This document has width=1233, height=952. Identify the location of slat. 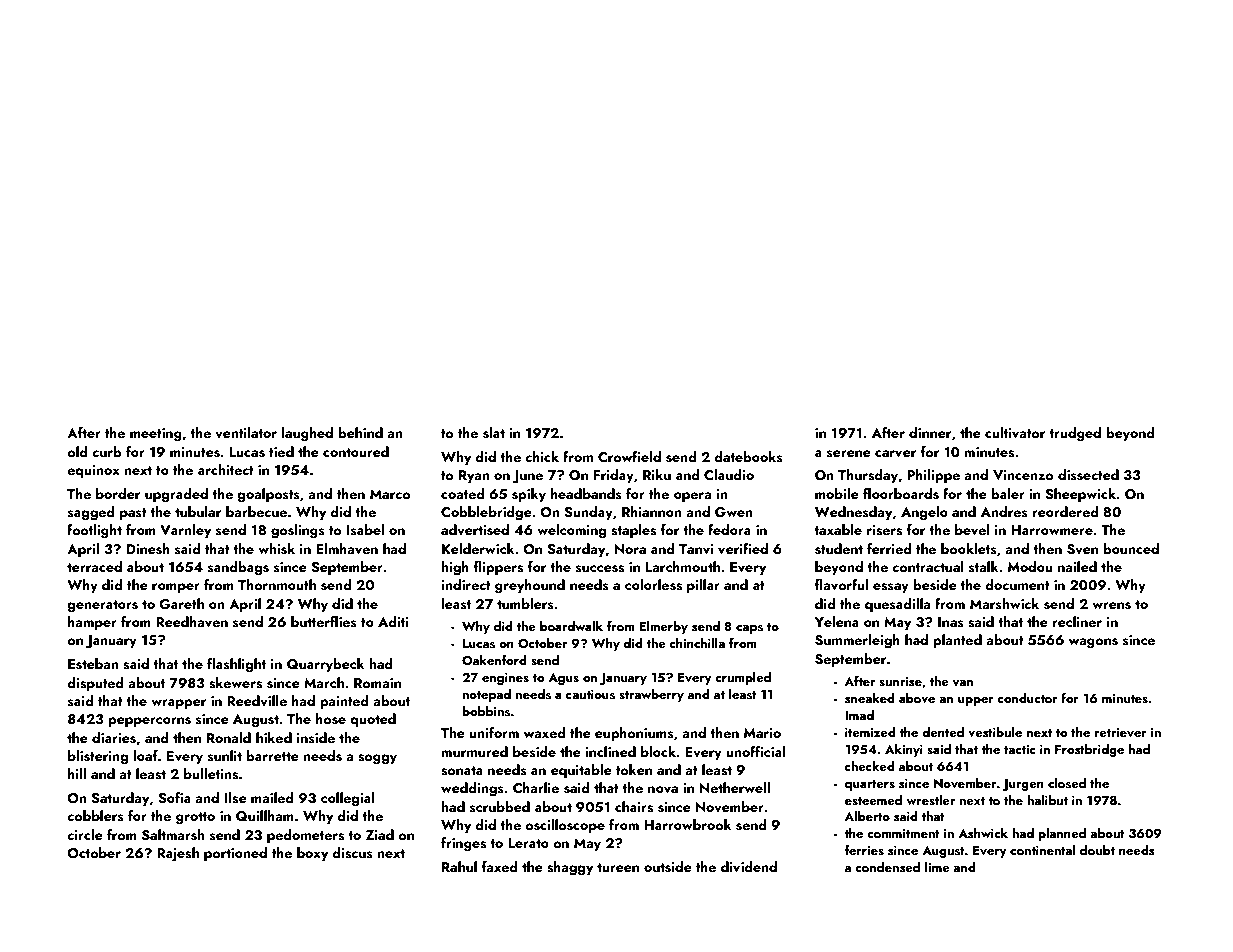
(494, 433).
